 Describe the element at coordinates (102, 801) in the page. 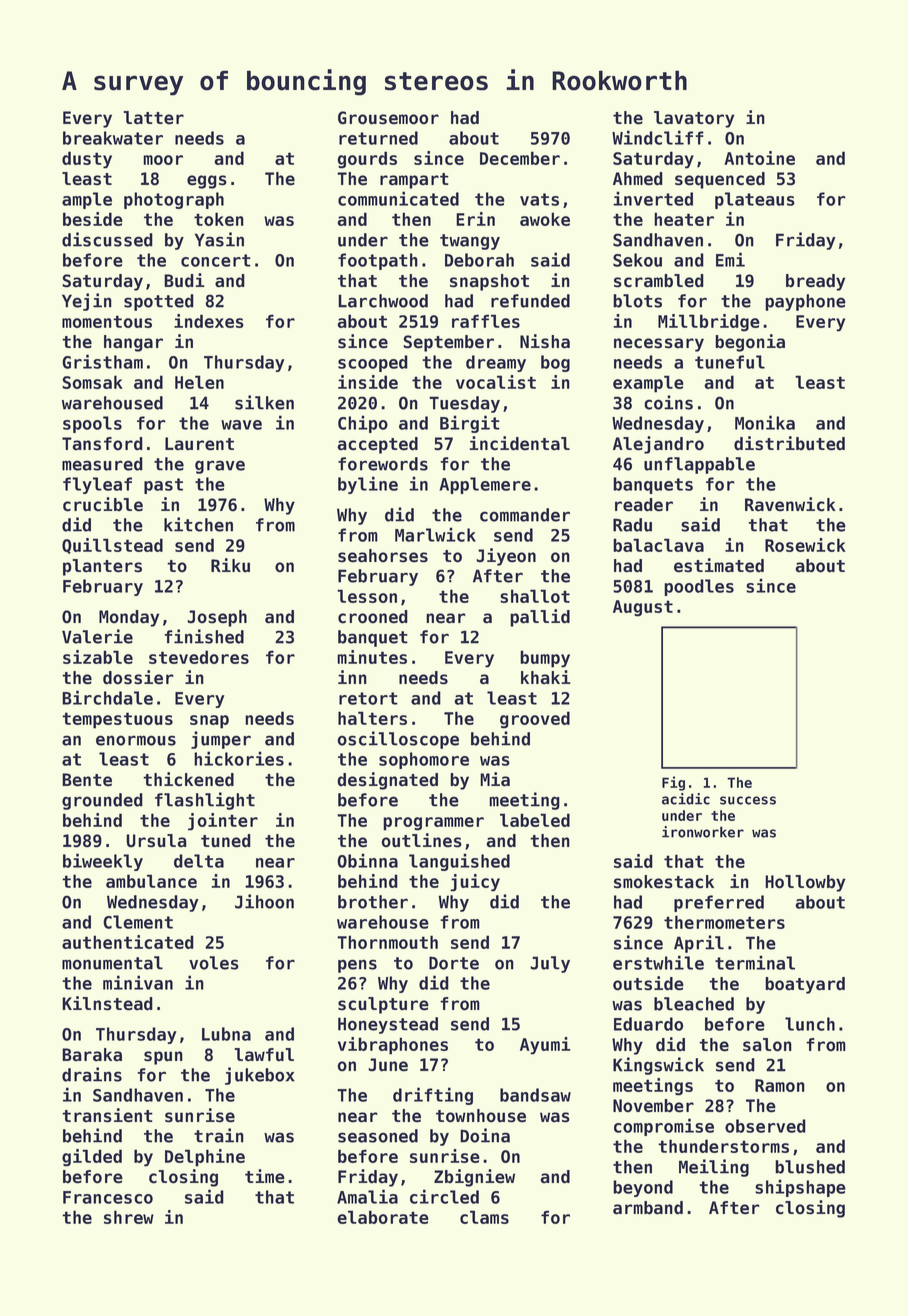

I see `grounded` at that location.
